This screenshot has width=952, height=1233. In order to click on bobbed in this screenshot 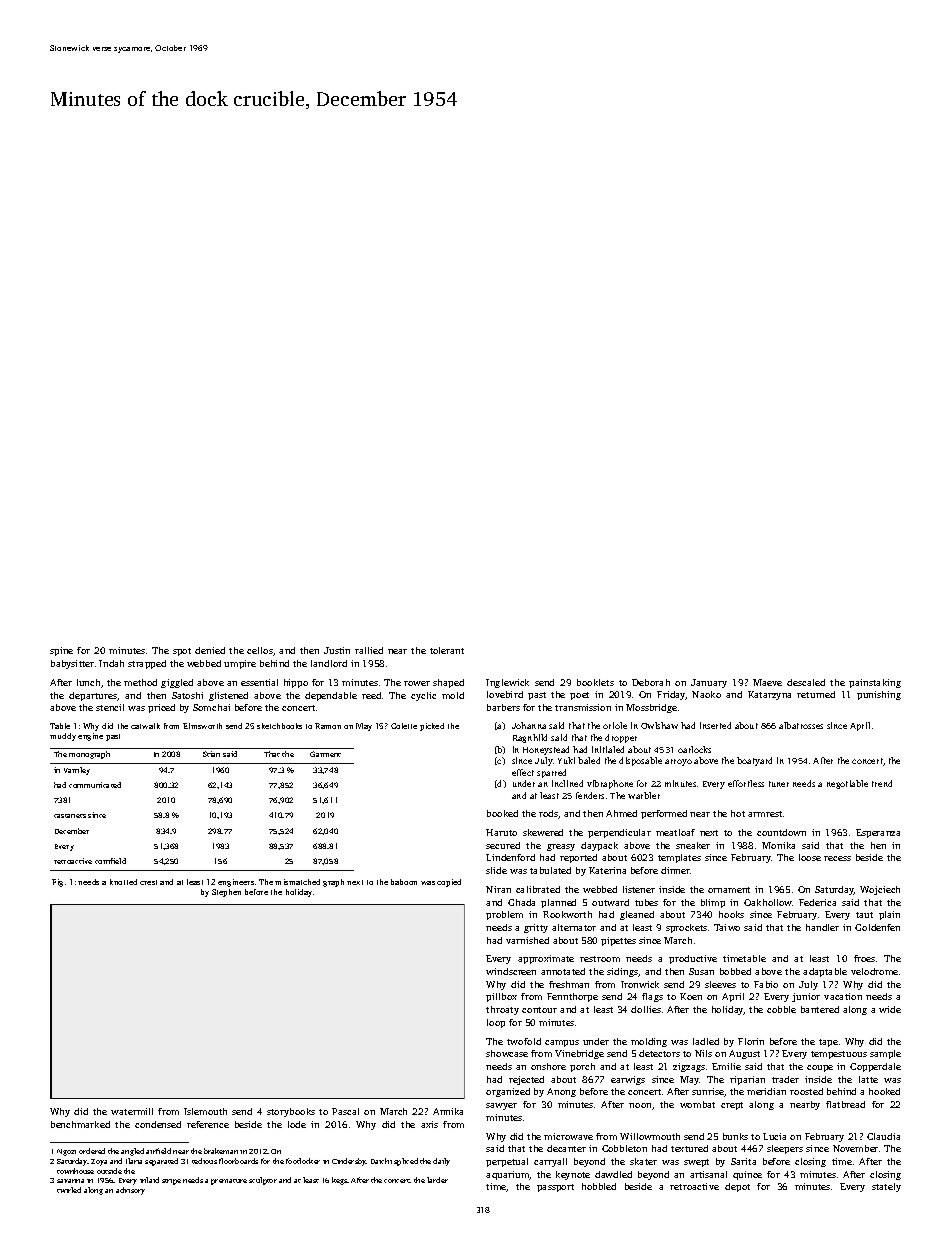, I will do `click(735, 971)`.
